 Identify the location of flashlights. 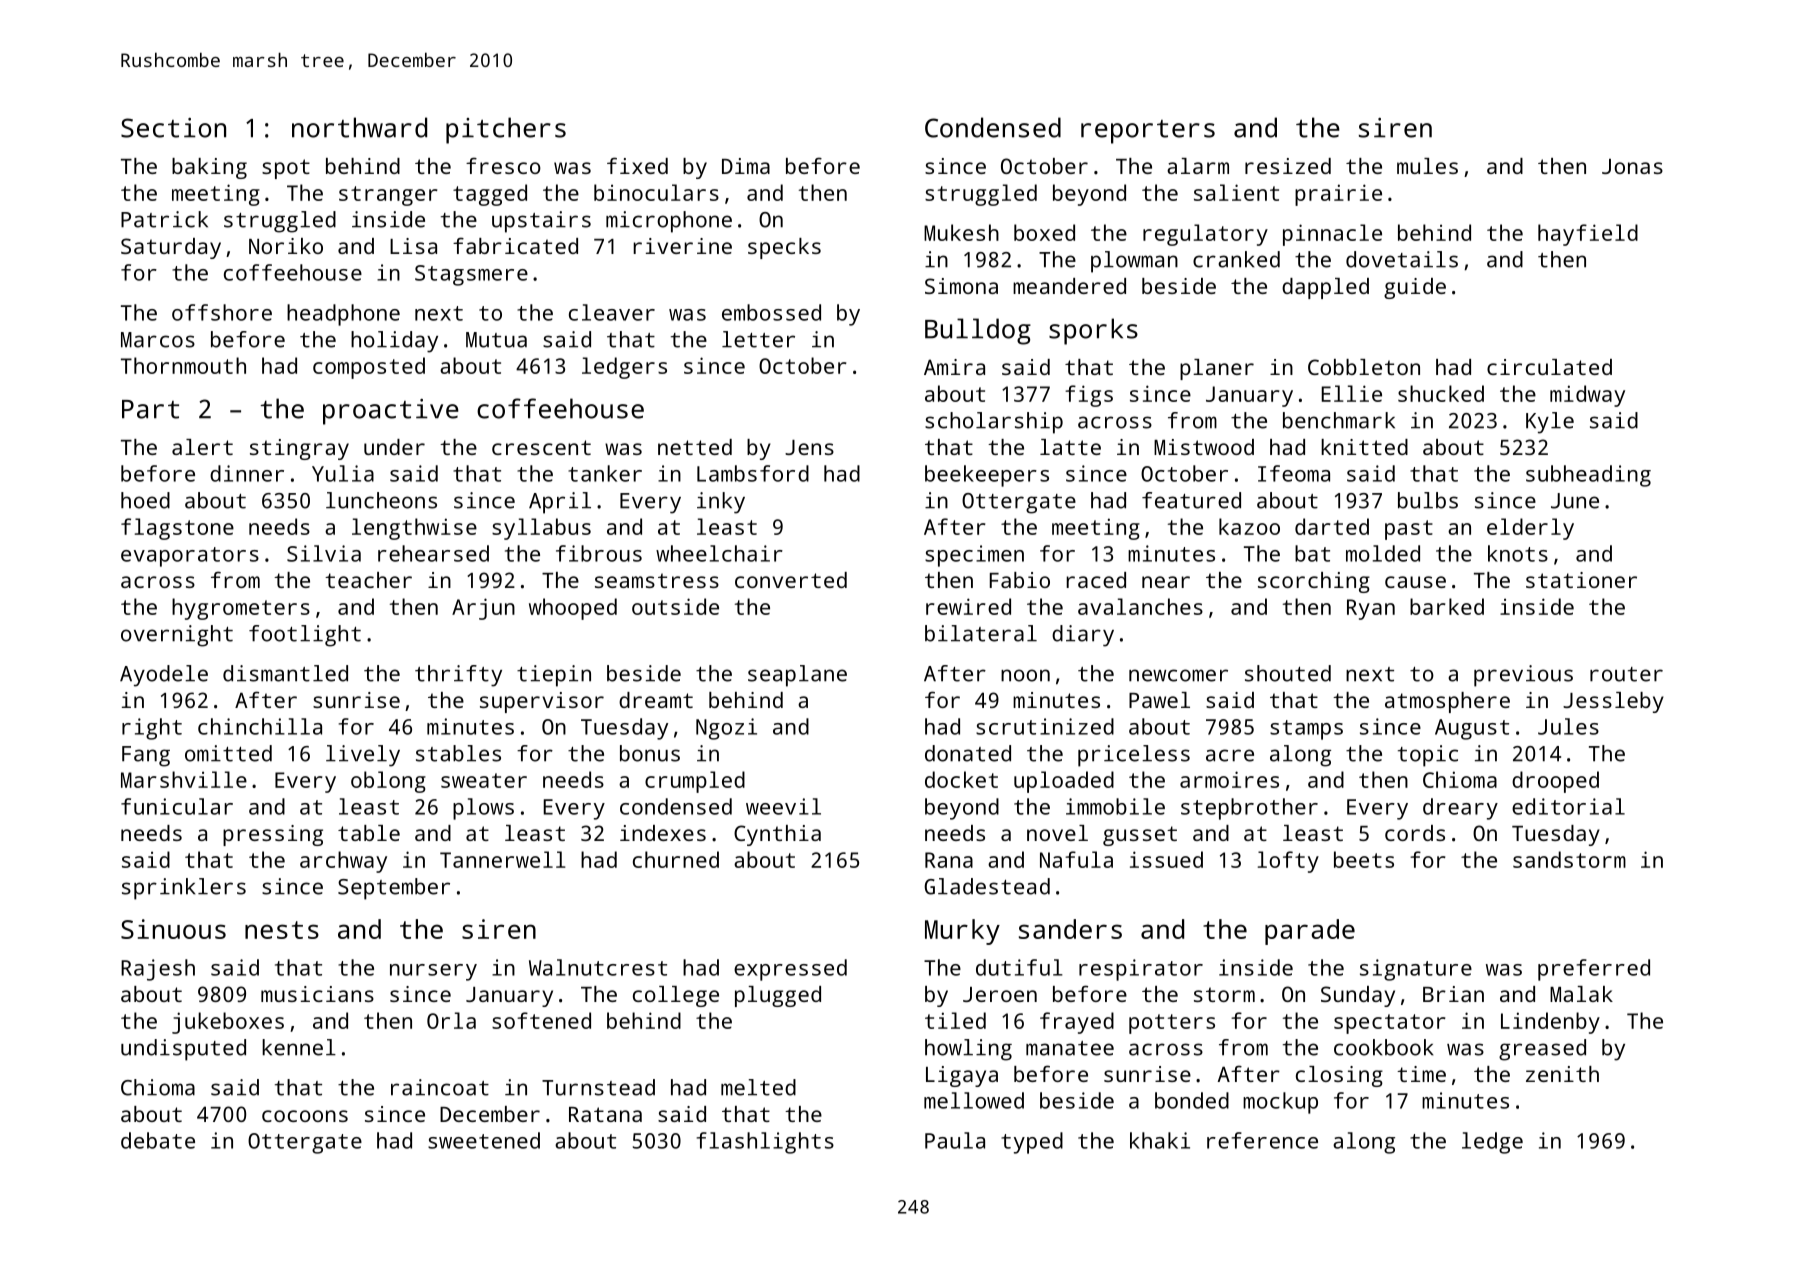
(765, 1143).
